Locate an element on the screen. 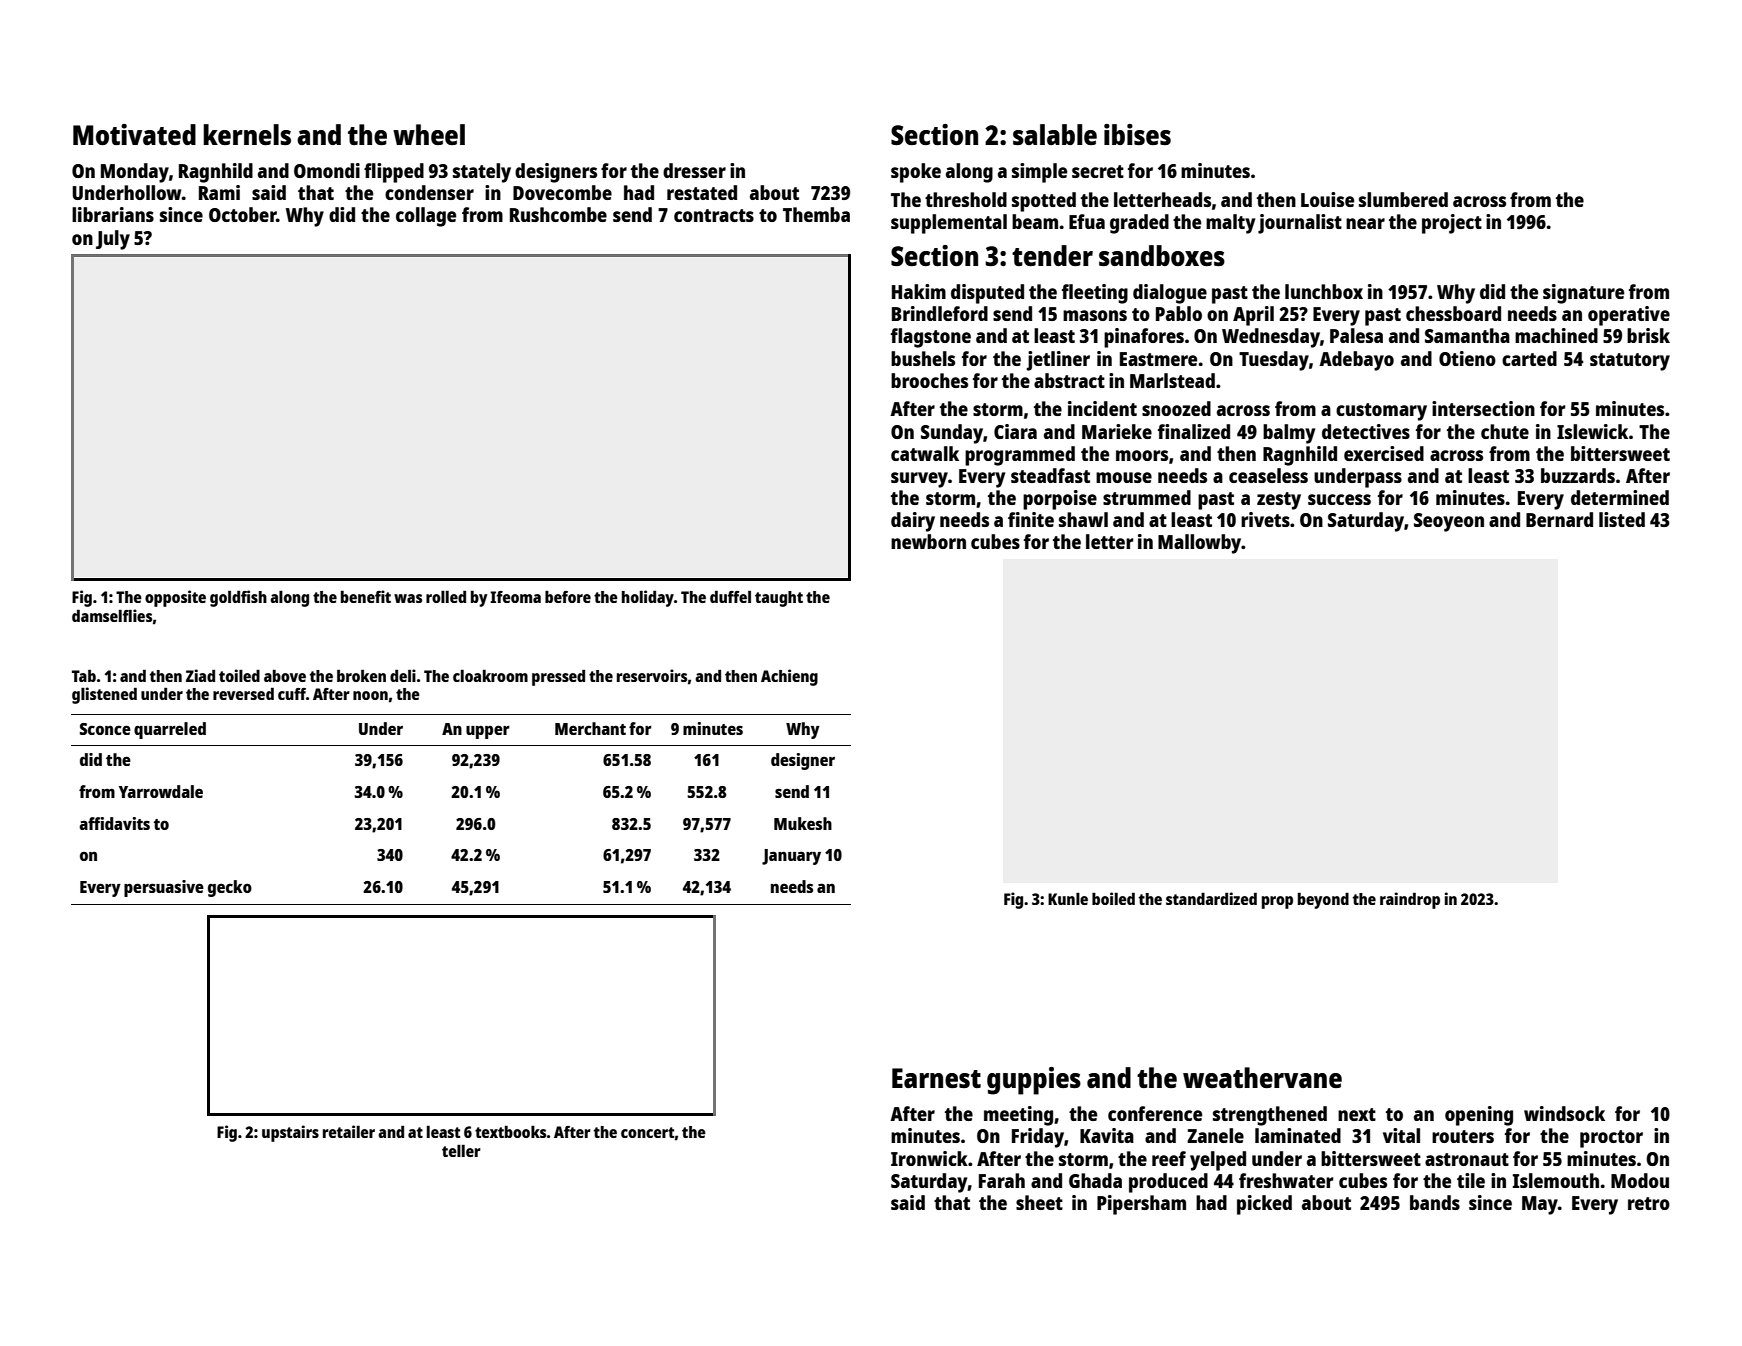  ibises is located at coordinates (1137, 134).
